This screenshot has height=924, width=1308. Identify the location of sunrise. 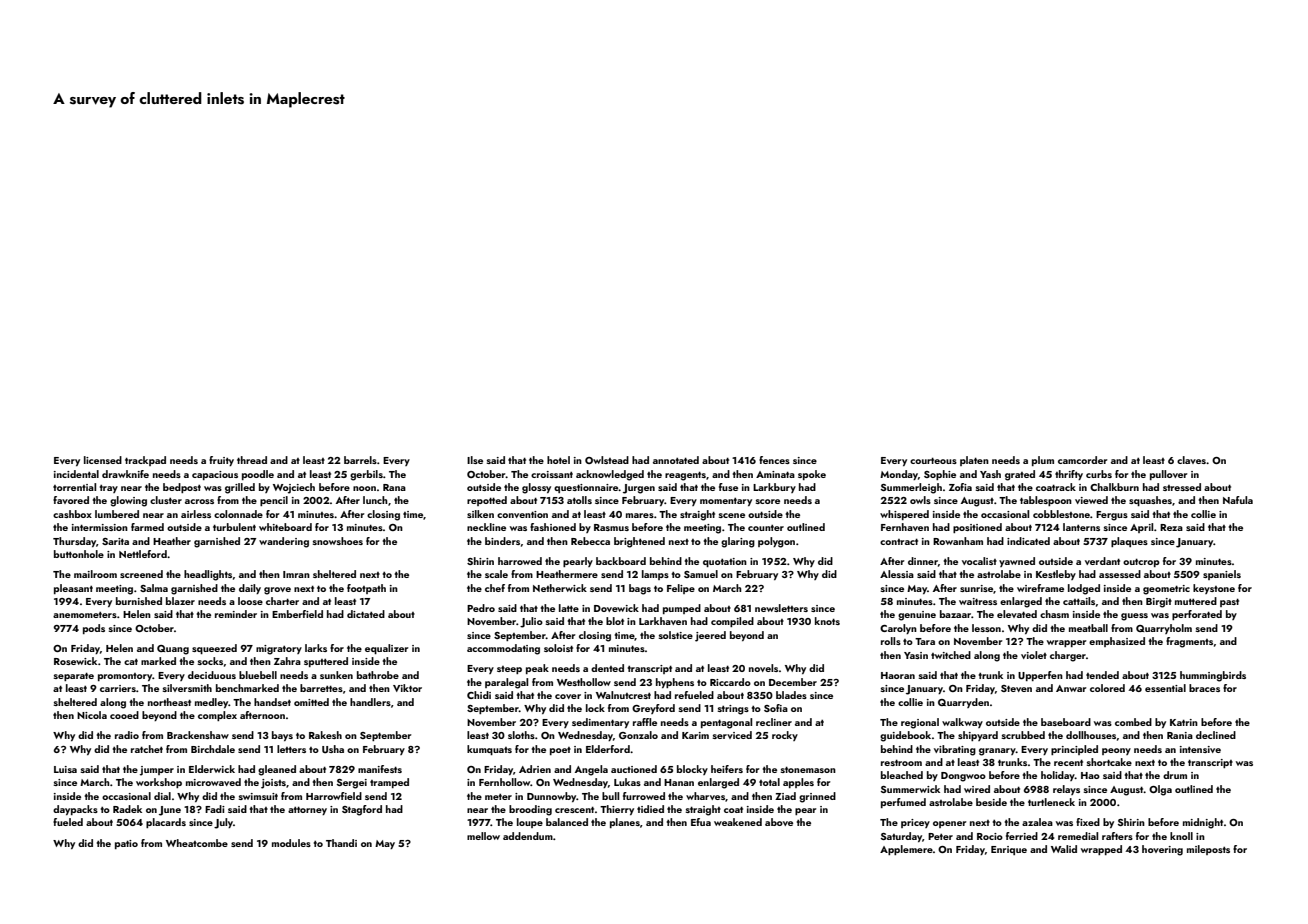
(976, 588).
